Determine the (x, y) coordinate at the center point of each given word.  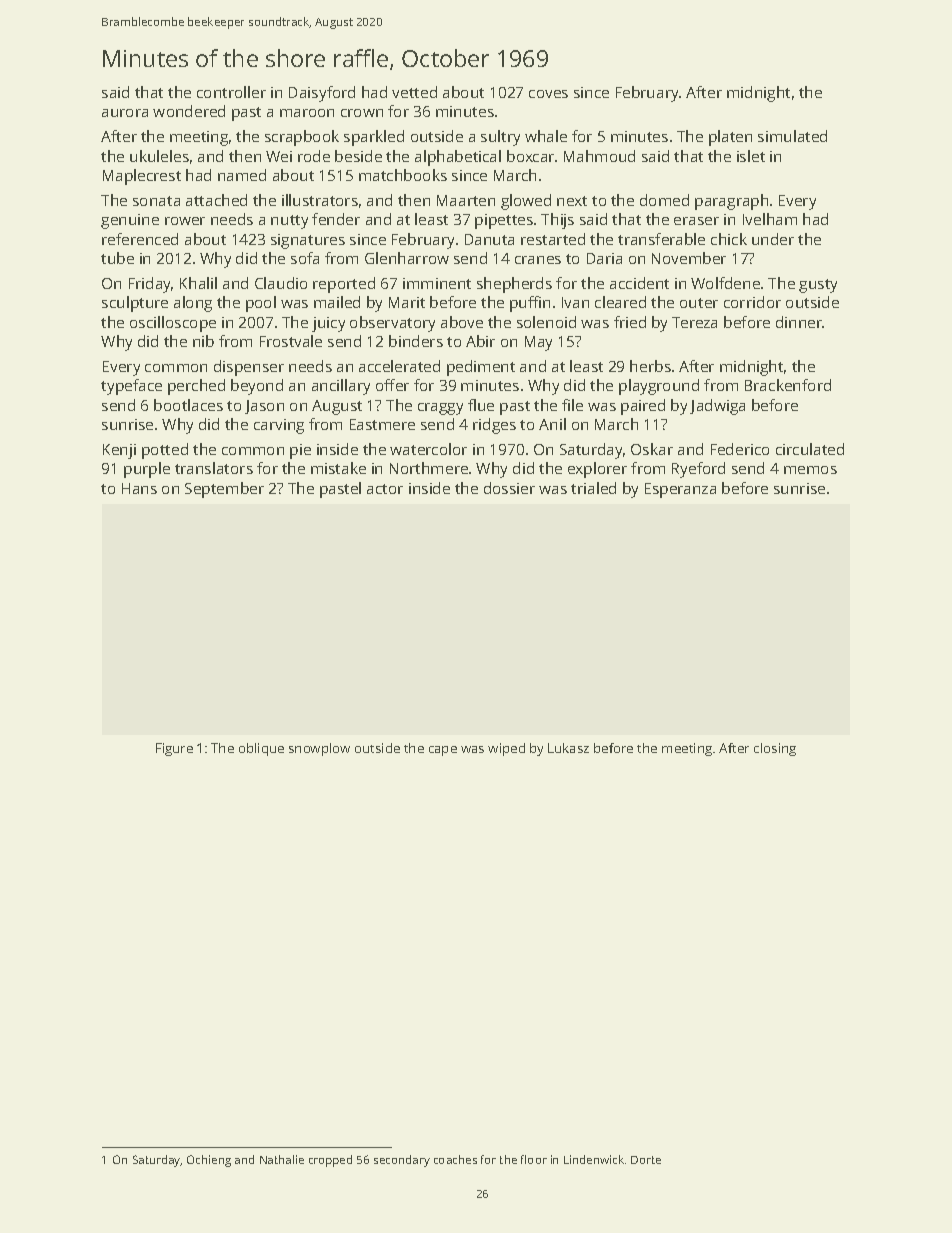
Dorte (646, 1160)
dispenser (249, 368)
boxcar (530, 156)
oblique (261, 749)
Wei (279, 156)
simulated (792, 136)
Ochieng (209, 1161)
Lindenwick (594, 1159)
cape (443, 751)
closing (775, 749)
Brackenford (788, 385)
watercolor (428, 449)
